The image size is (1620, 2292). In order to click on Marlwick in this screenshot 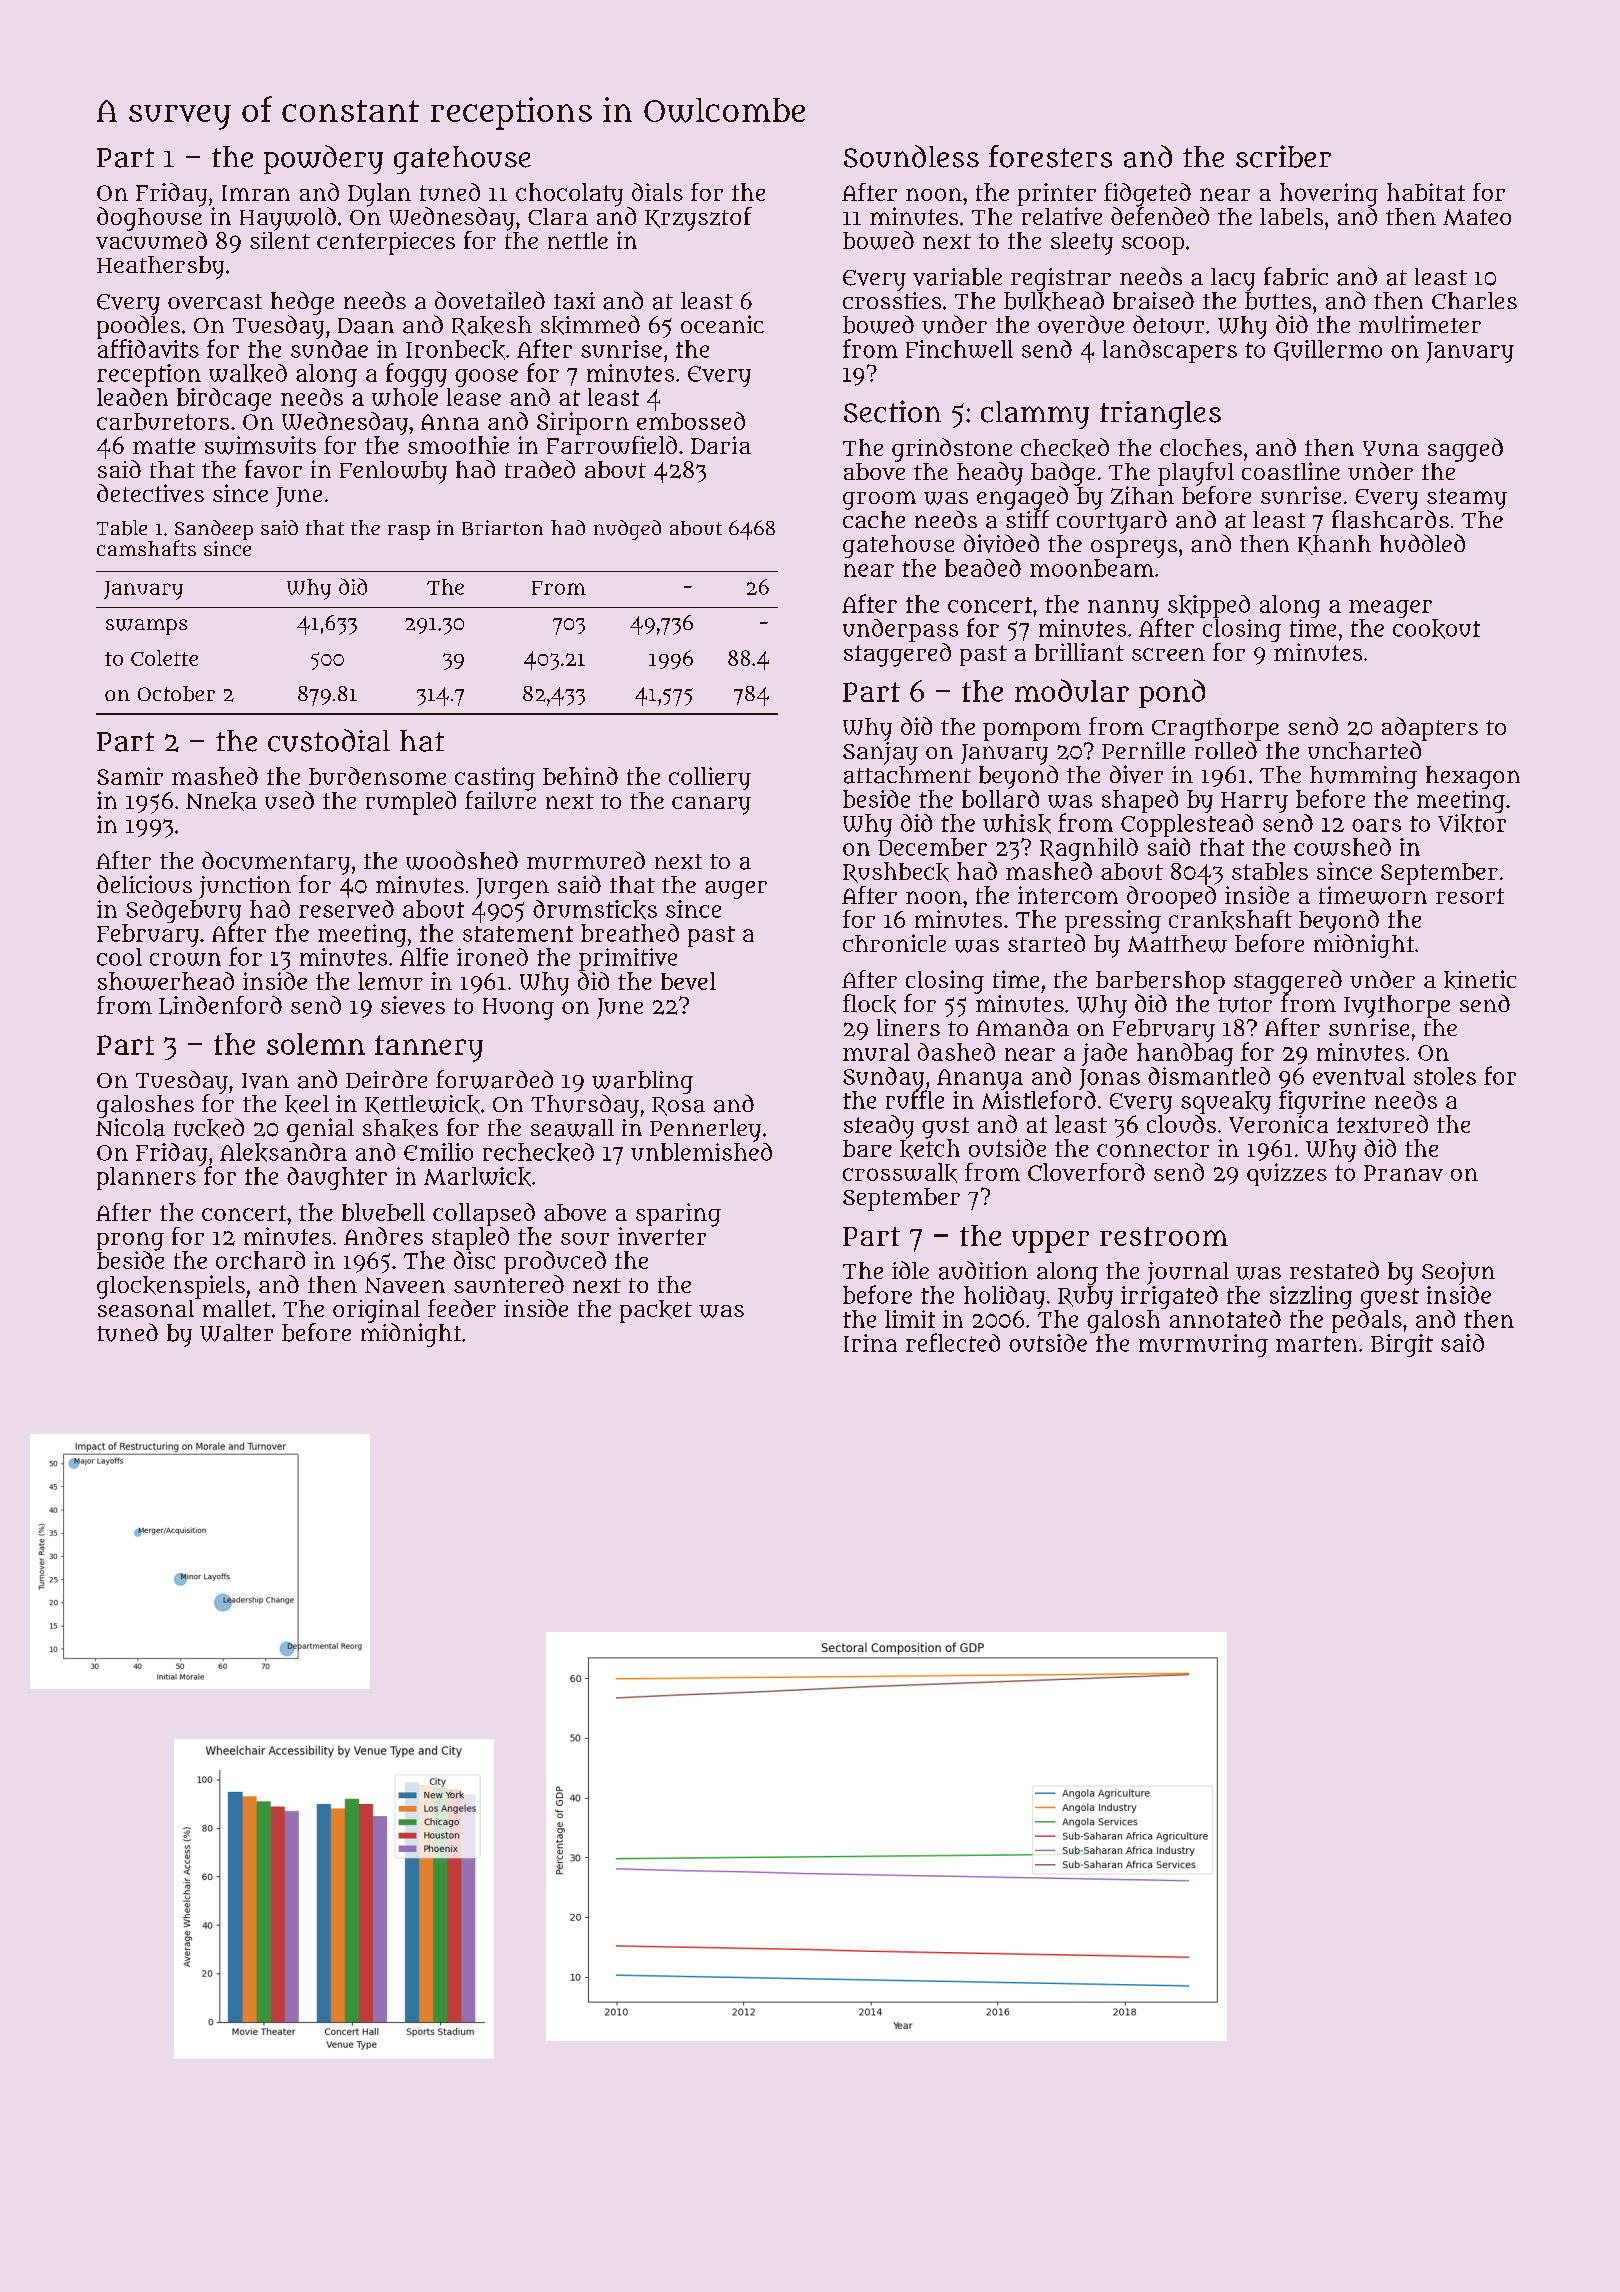, I will do `click(477, 1177)`.
